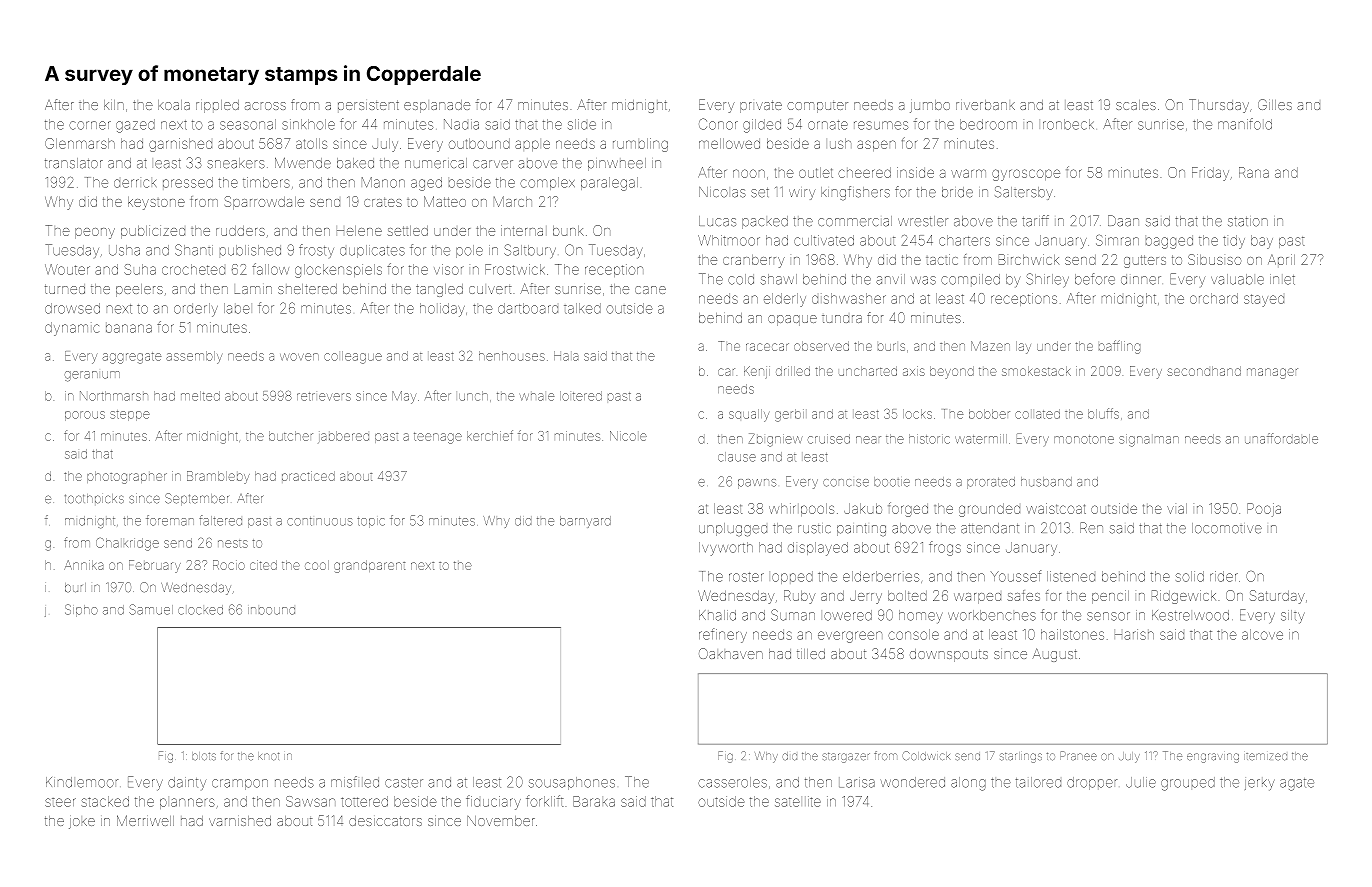 The height and width of the screenshot is (887, 1372). Describe the element at coordinates (731, 653) in the screenshot. I see `Oakhaven` at that location.
